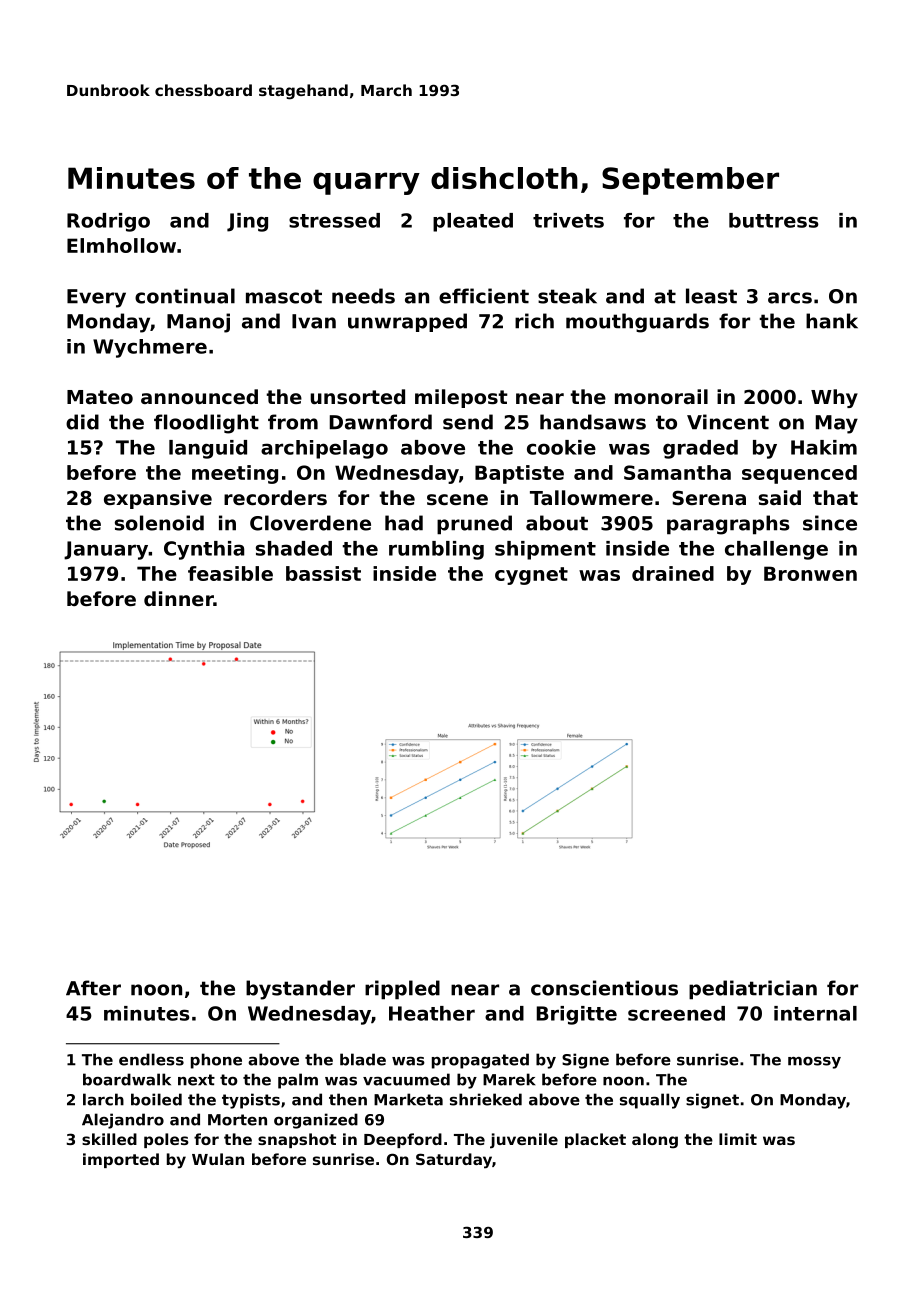 The image size is (924, 1311). Describe the element at coordinates (824, 447) in the screenshot. I see `Hakim` at that location.
